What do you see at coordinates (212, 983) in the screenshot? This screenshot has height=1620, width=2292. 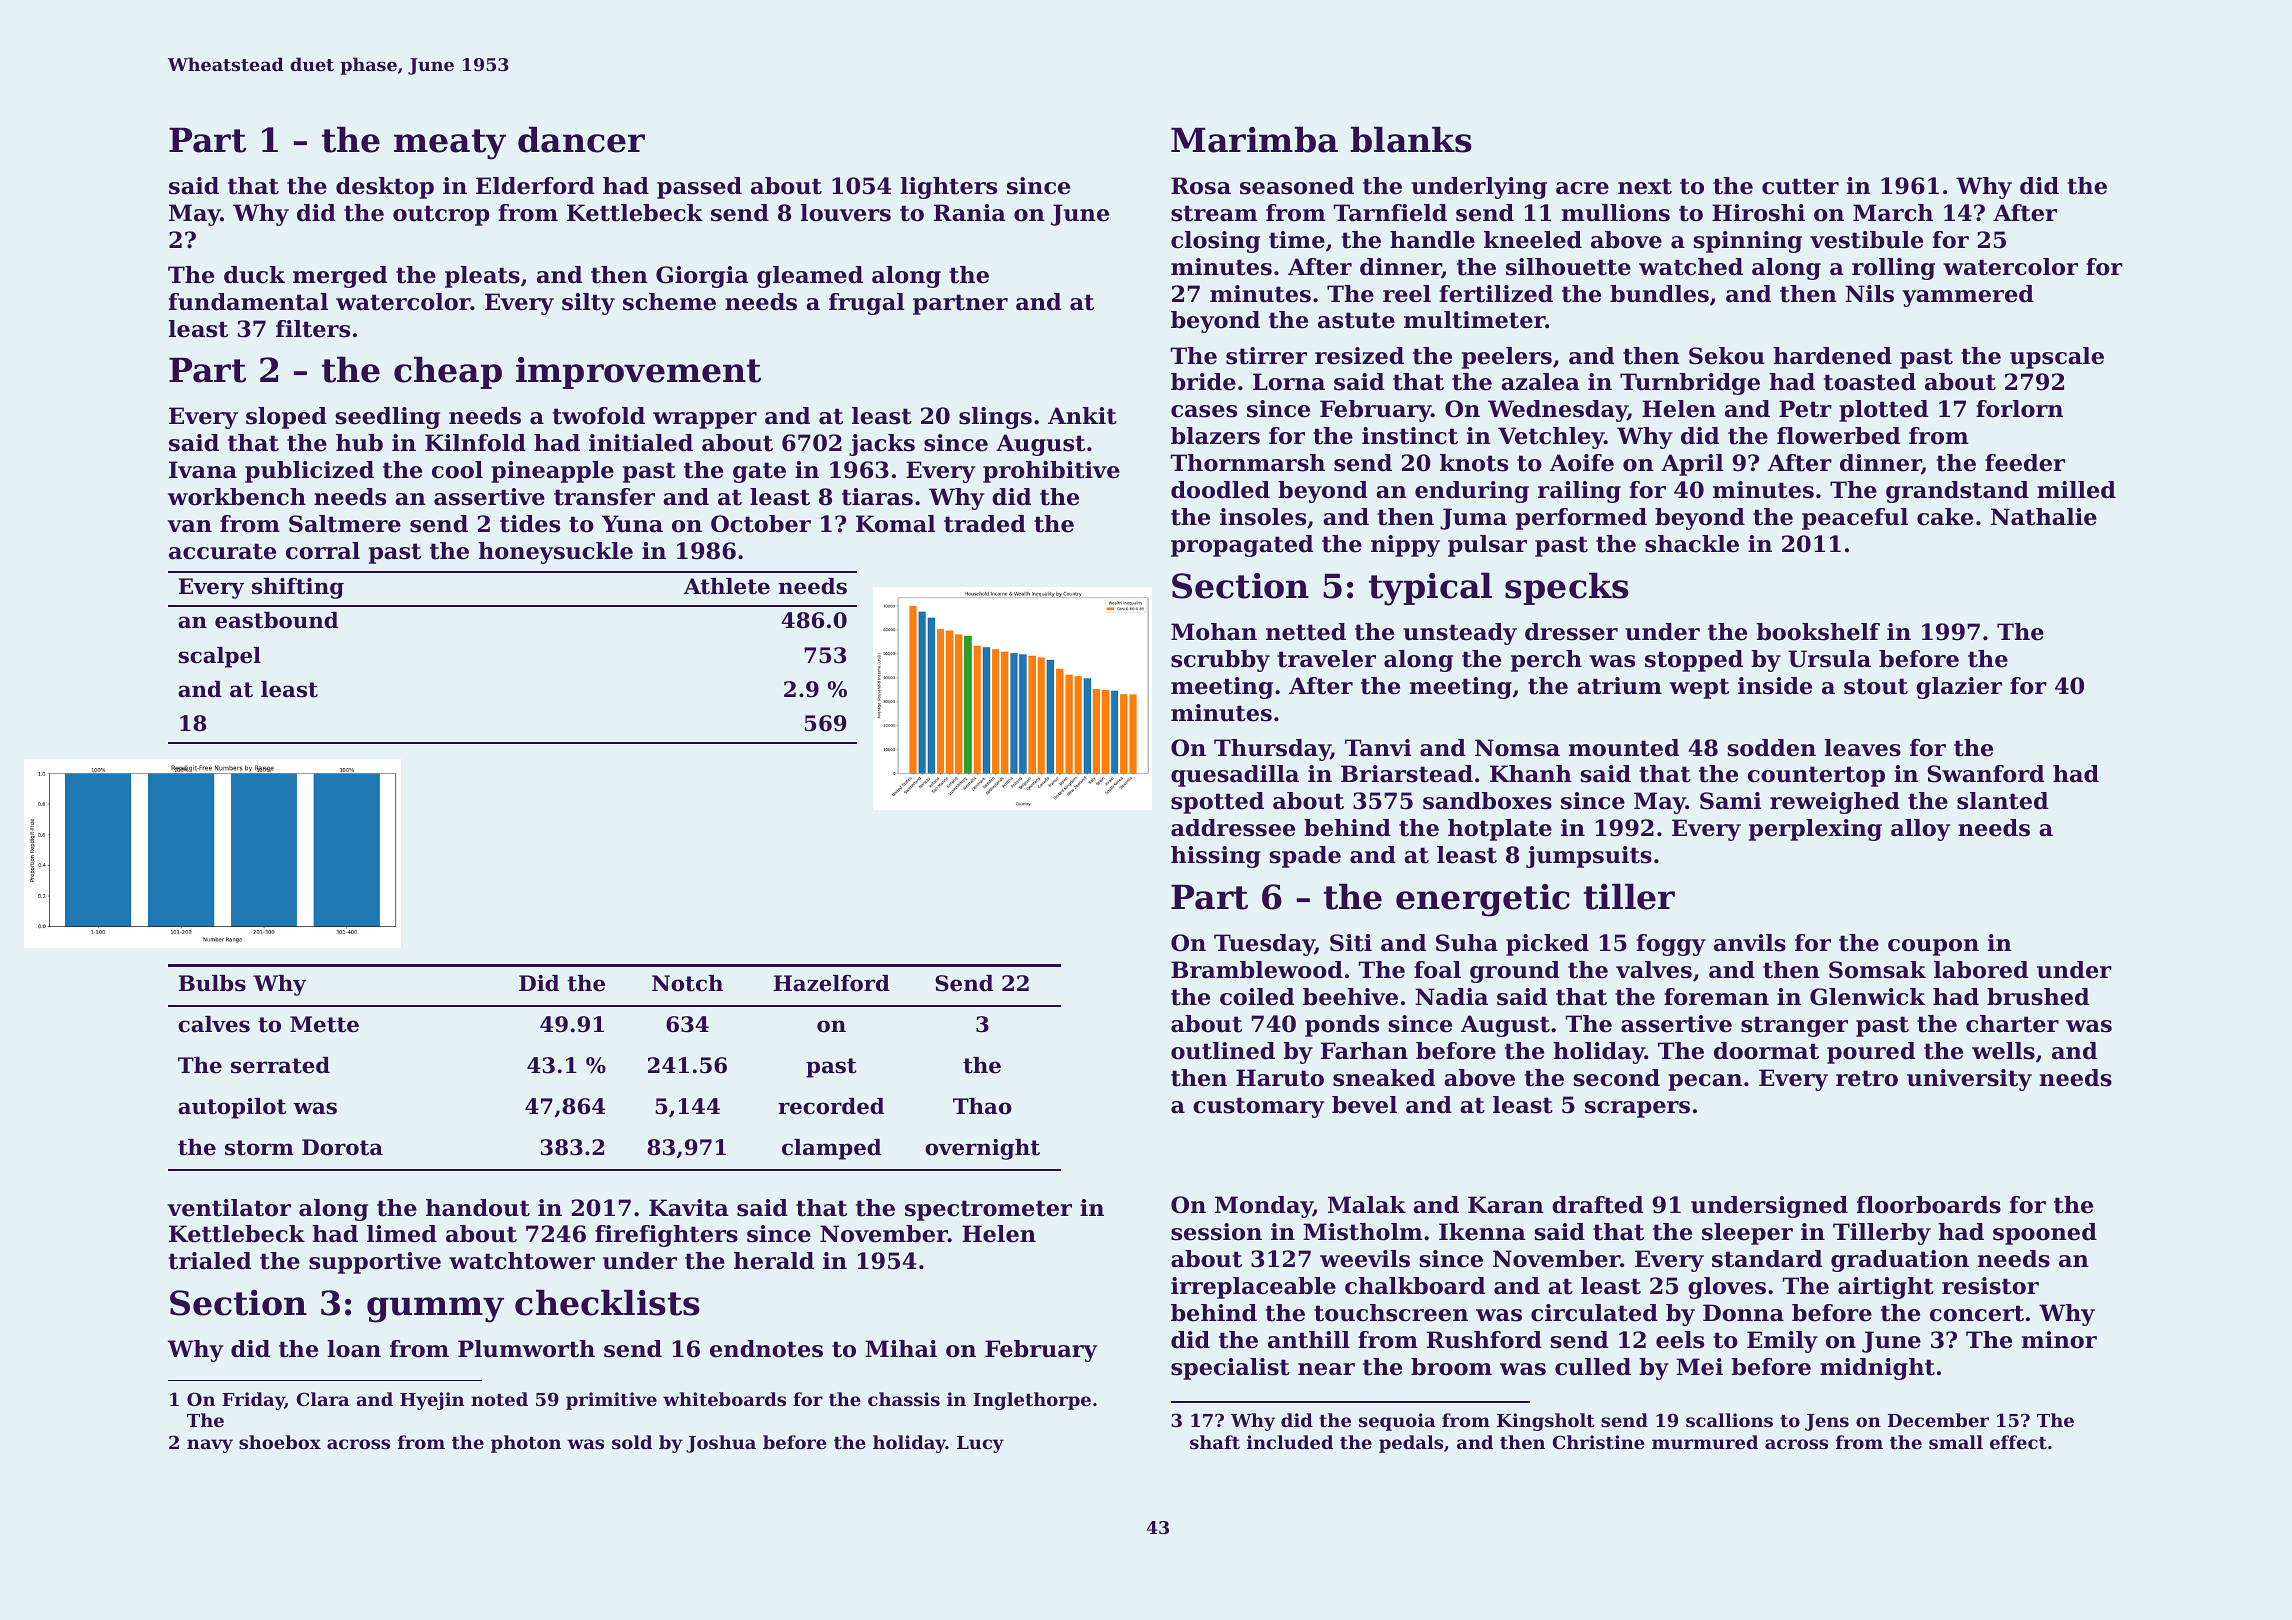 I see `Bulbs` at bounding box center [212, 983].
